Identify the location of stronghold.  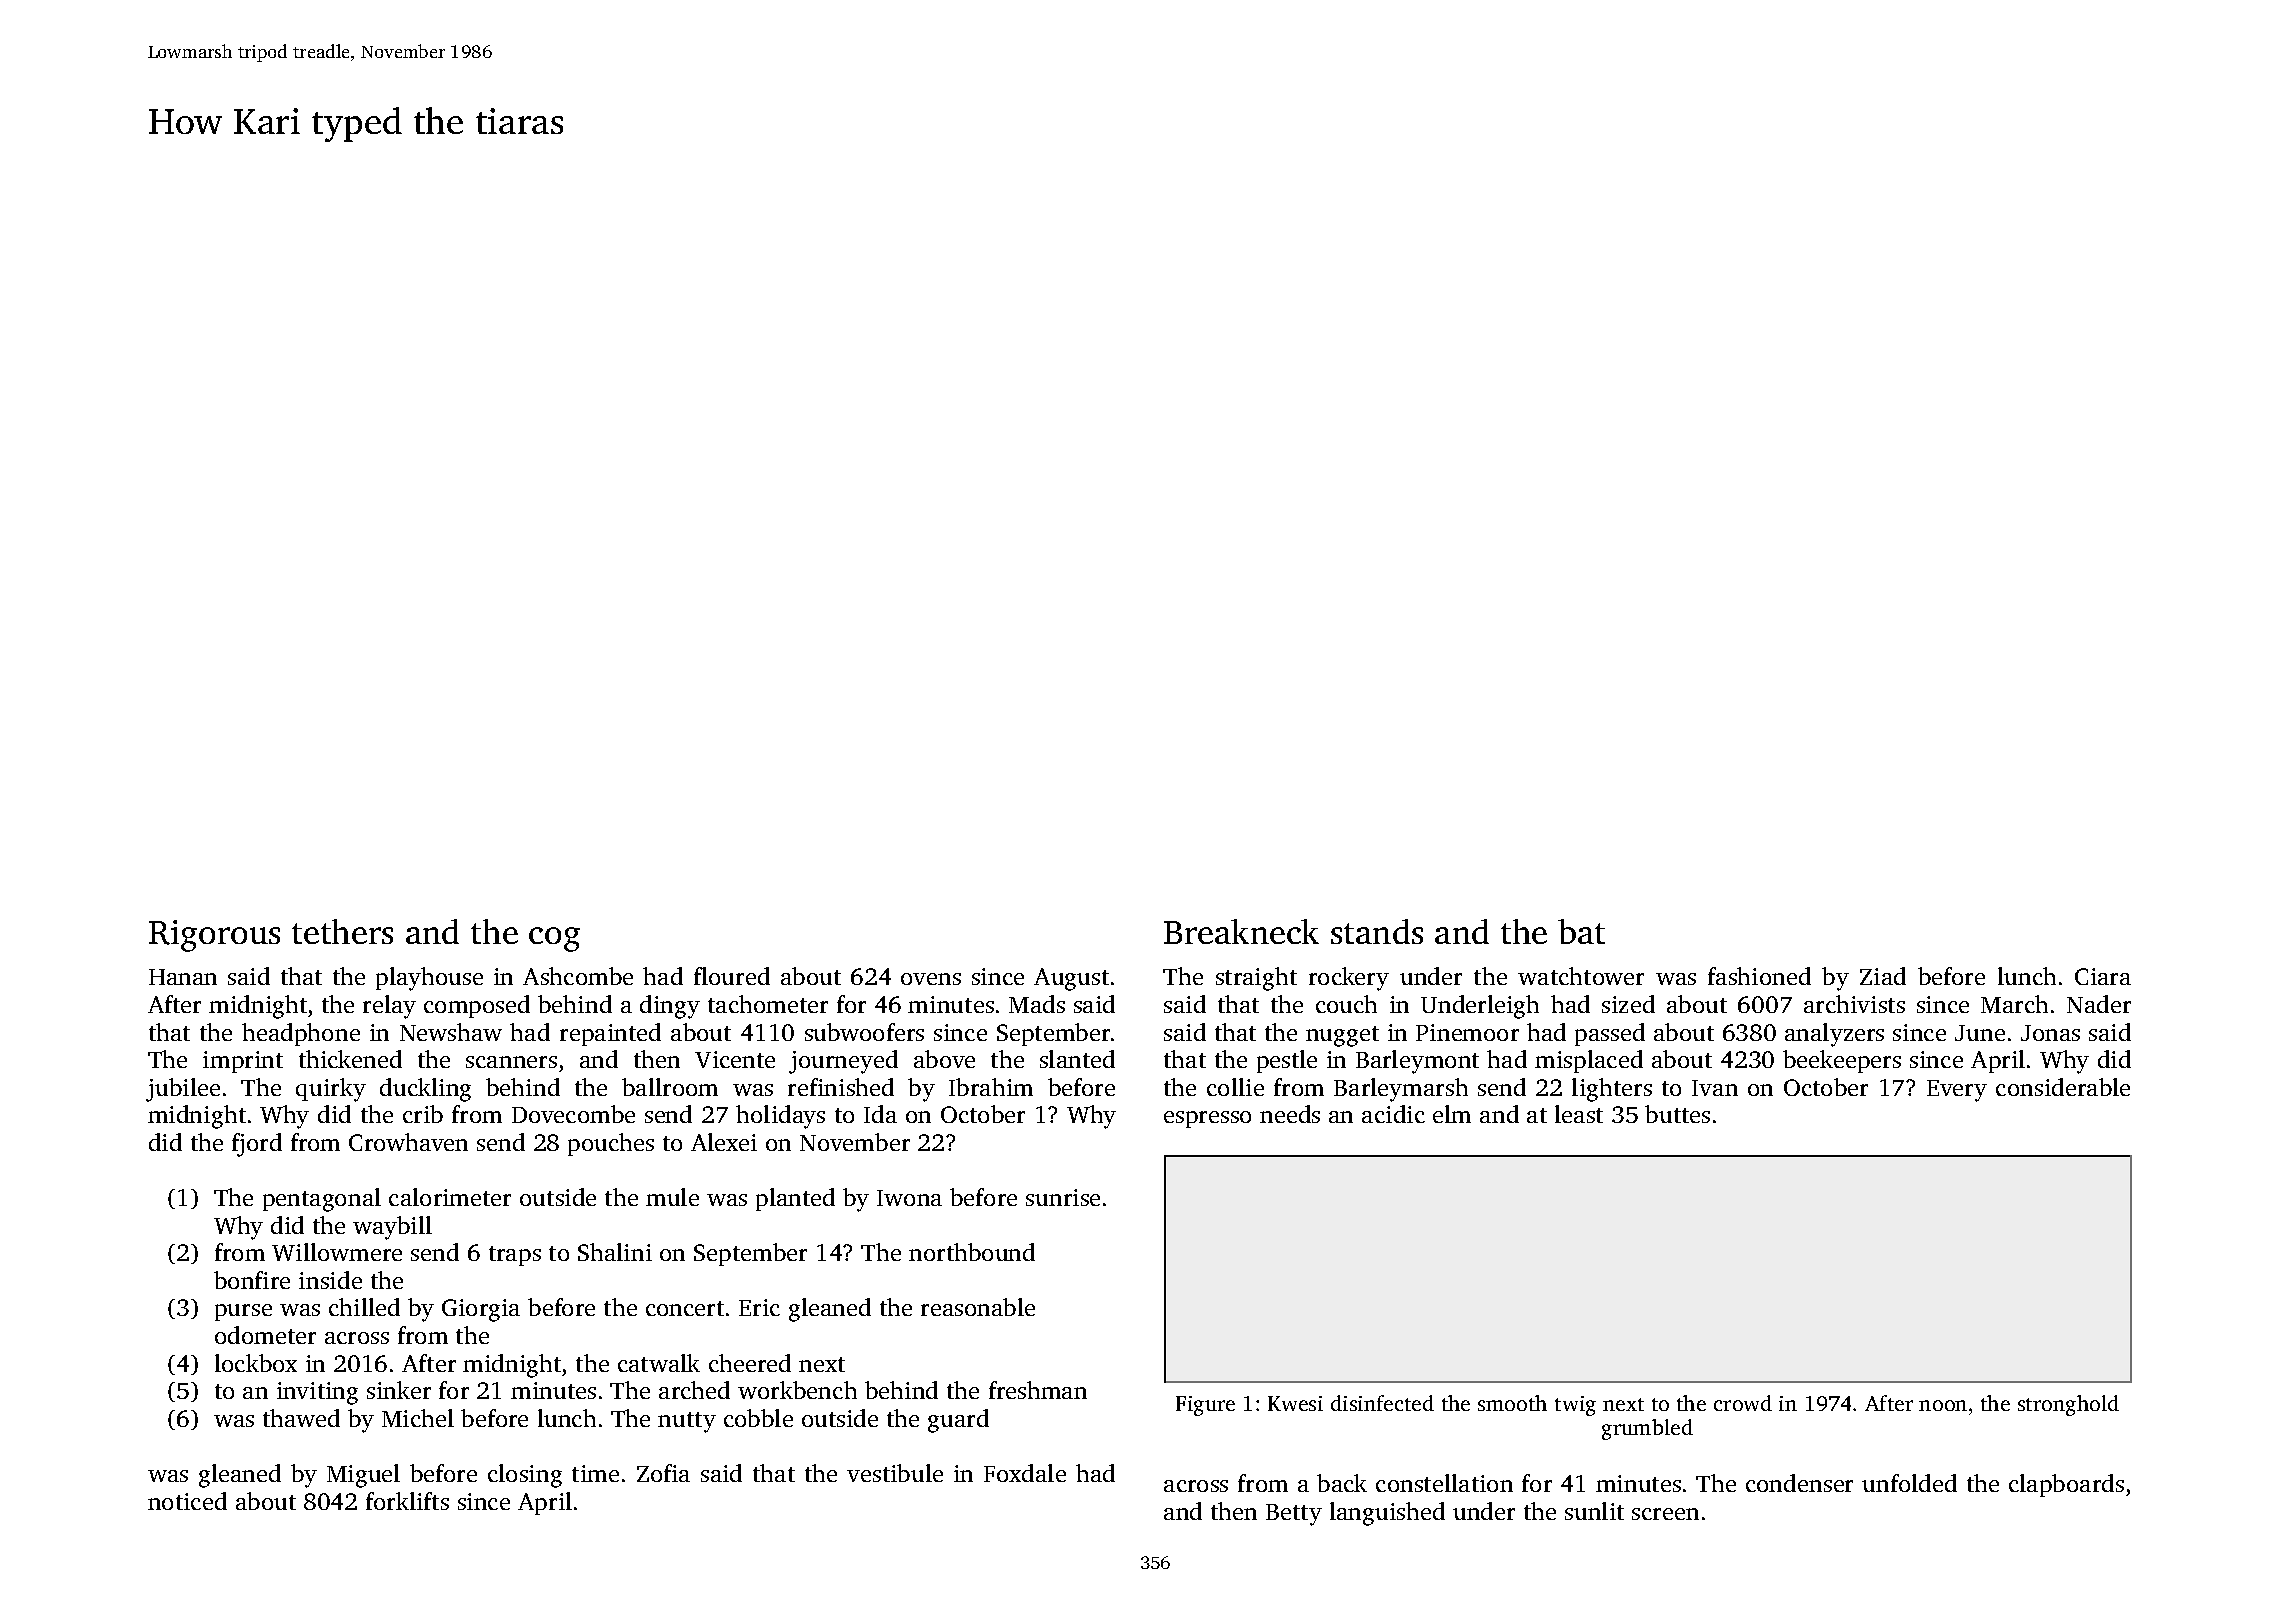
(2068, 1405).
